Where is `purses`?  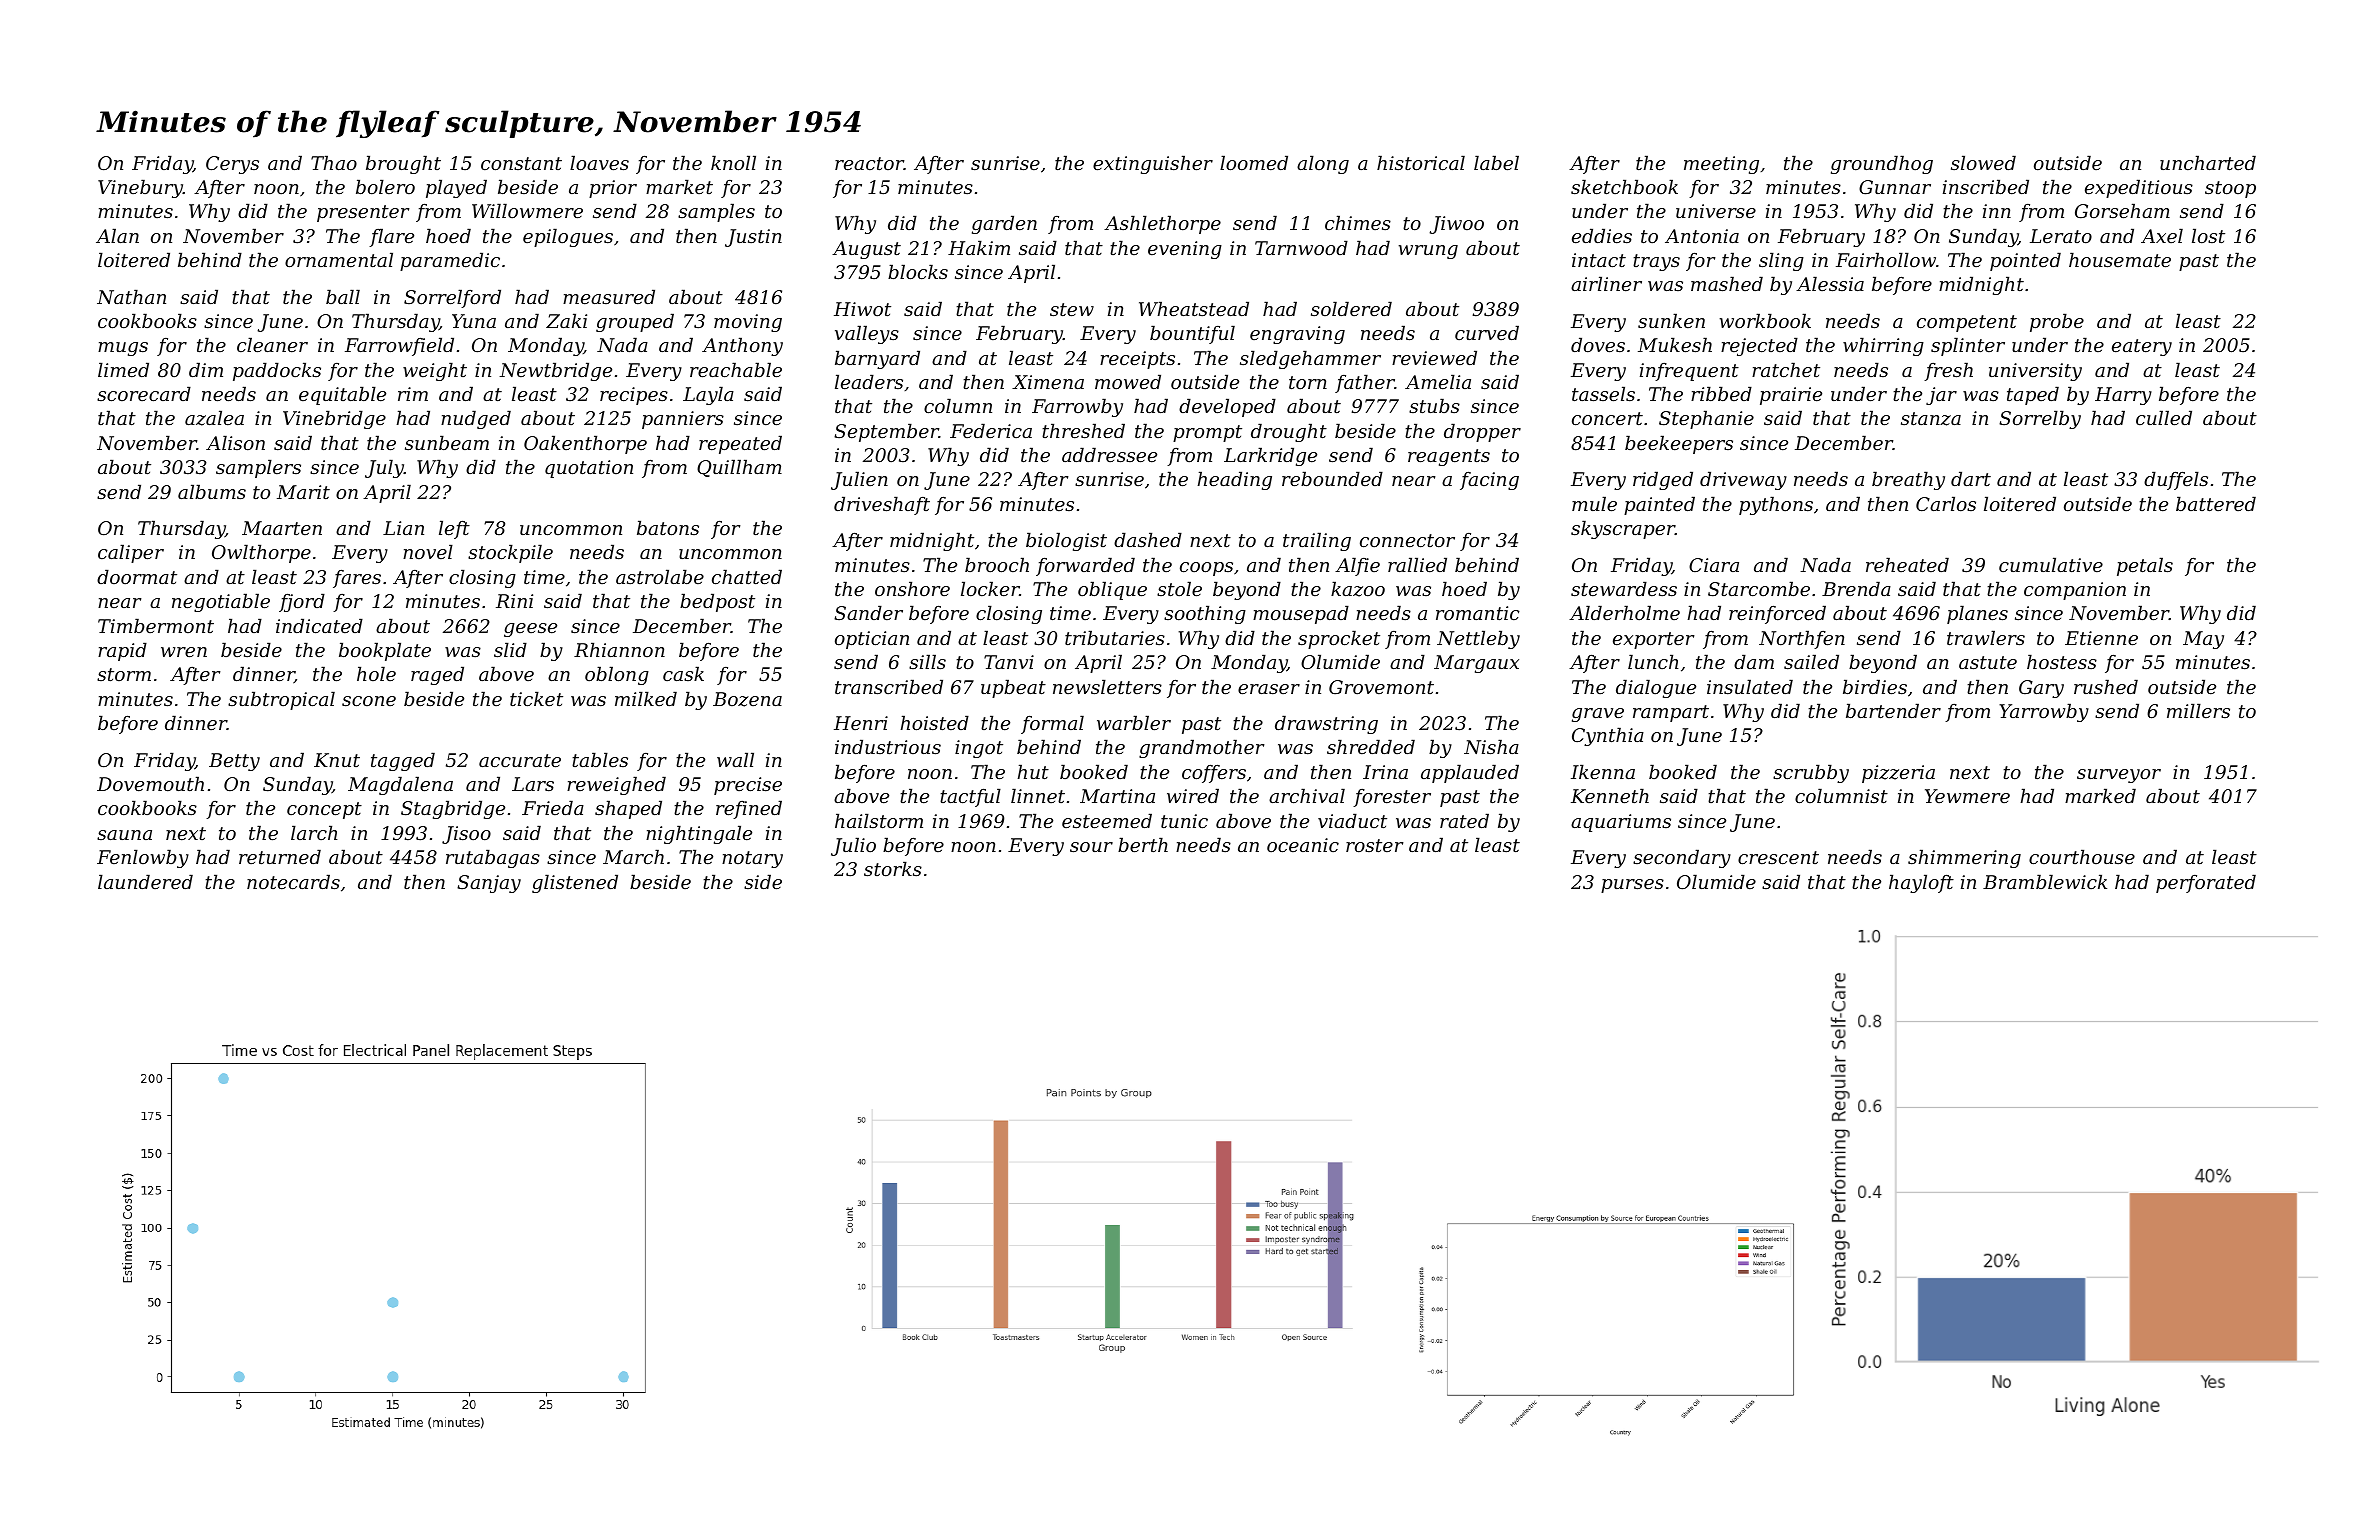
purses is located at coordinates (1632, 886).
